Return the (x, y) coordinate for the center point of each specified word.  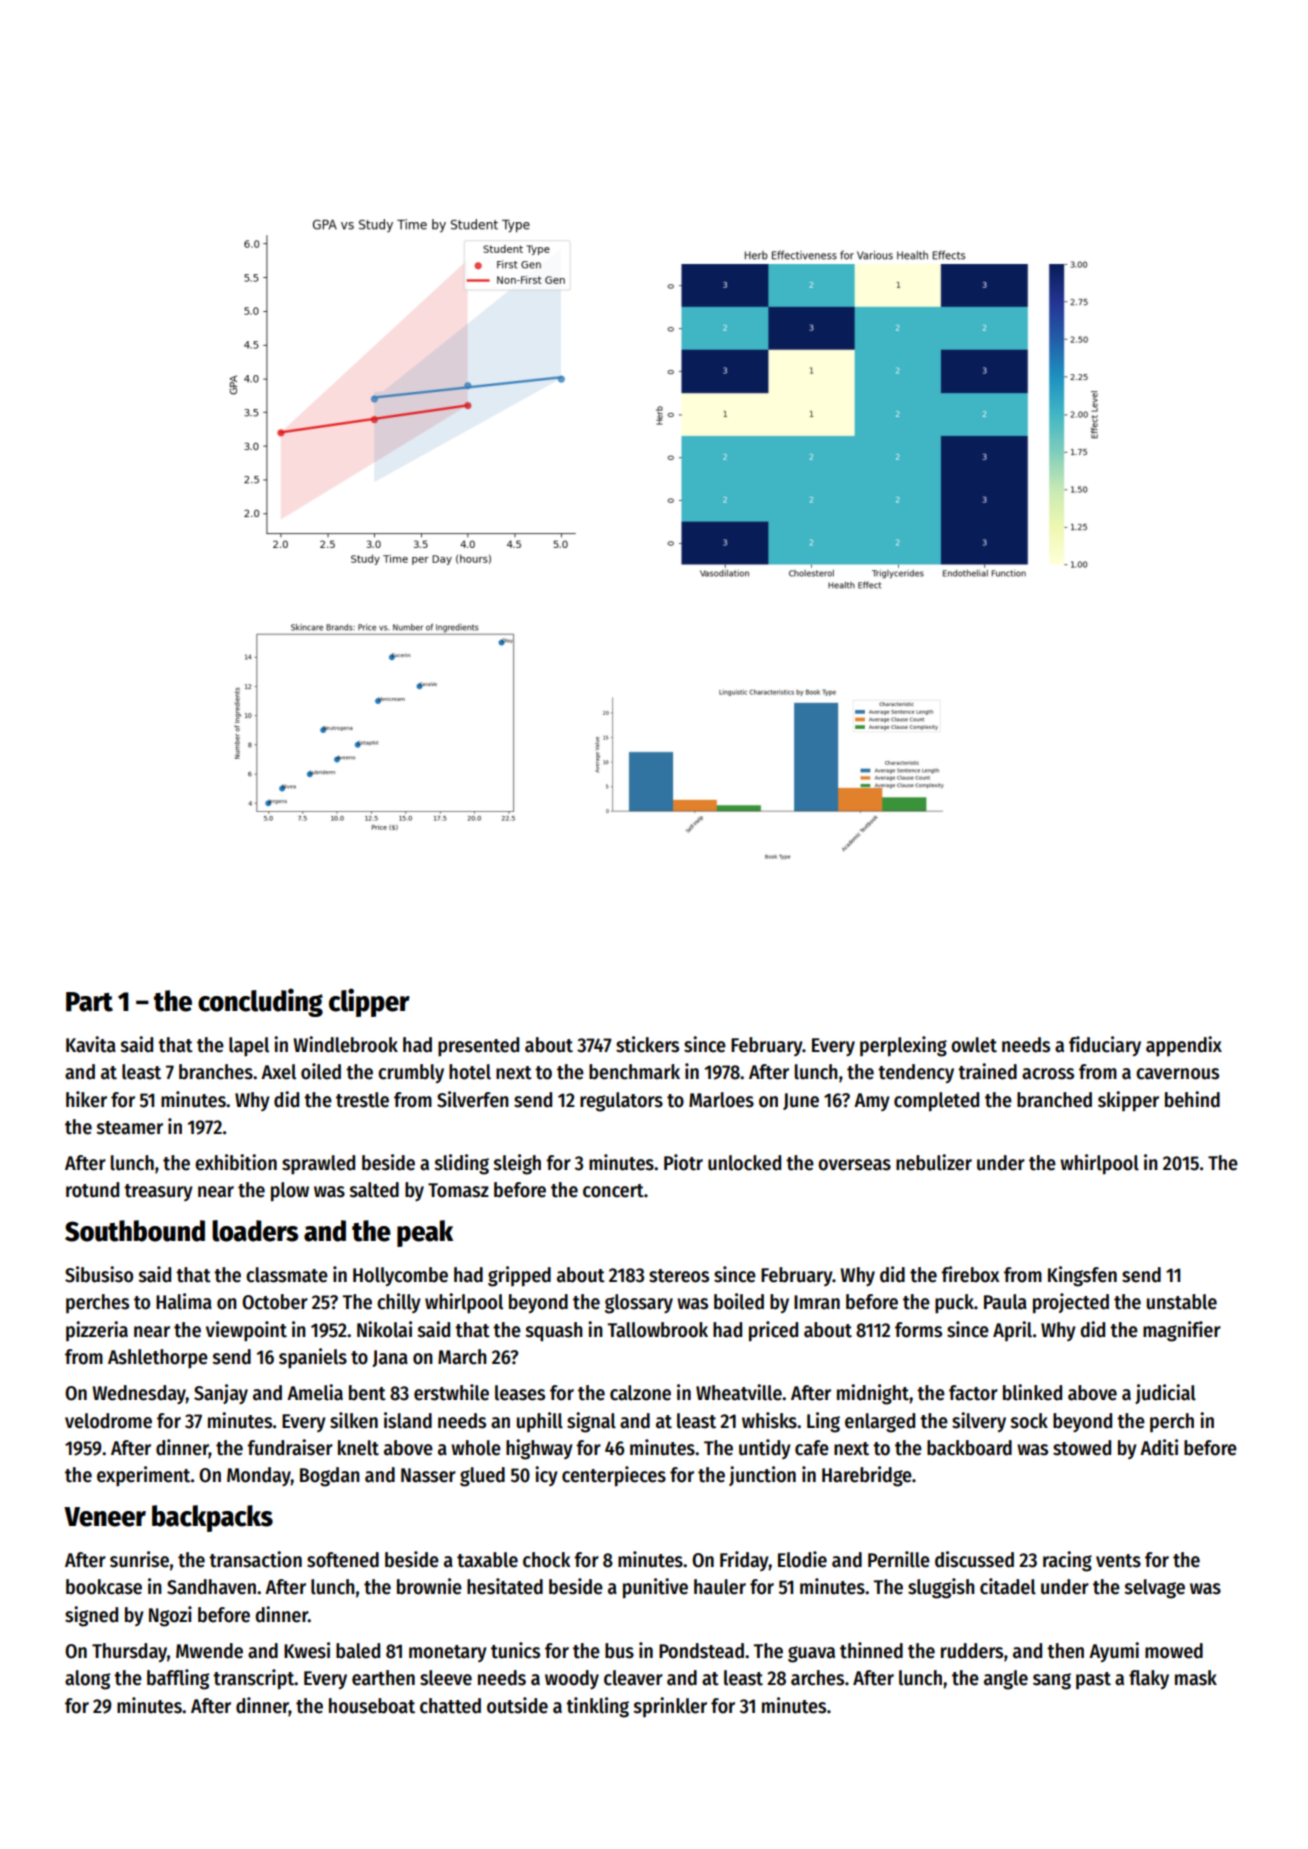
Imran (817, 1302)
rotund (92, 1190)
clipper (369, 1002)
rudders (972, 1651)
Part (89, 1002)
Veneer (105, 1517)
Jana (390, 1358)
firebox (970, 1274)
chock (546, 1560)
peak (425, 1233)
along (87, 1680)
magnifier (1182, 1331)
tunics (515, 1650)
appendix (1184, 1046)
